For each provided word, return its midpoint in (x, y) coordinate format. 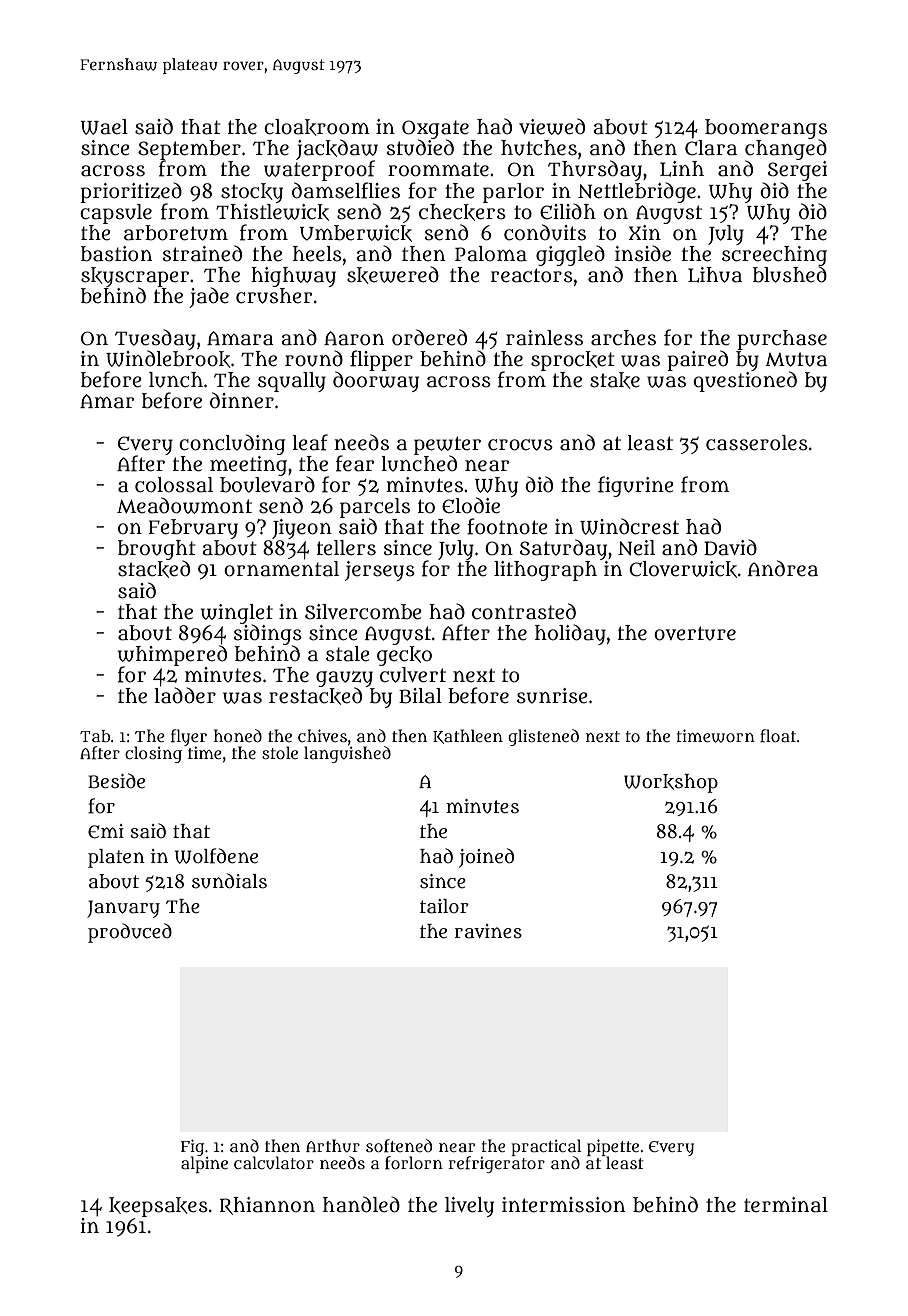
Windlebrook (168, 359)
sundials (229, 881)
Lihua (715, 275)
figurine (636, 486)
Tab (95, 736)
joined (486, 858)
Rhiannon (267, 1206)
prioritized (131, 192)
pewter (447, 445)
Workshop (671, 783)
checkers (462, 212)
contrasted (524, 611)
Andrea (783, 568)
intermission (563, 1205)
